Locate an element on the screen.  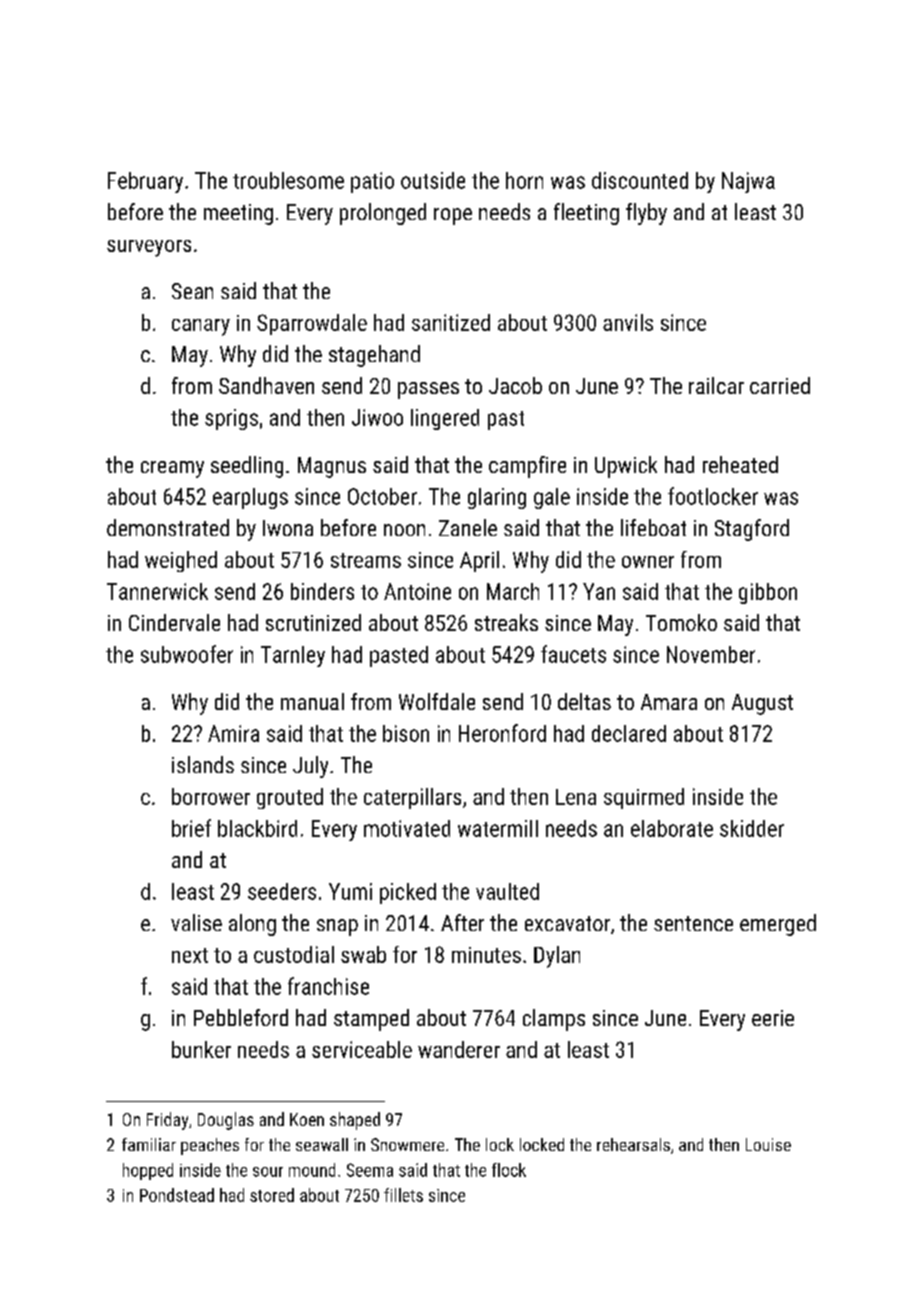
Louise is located at coordinates (768, 1144).
